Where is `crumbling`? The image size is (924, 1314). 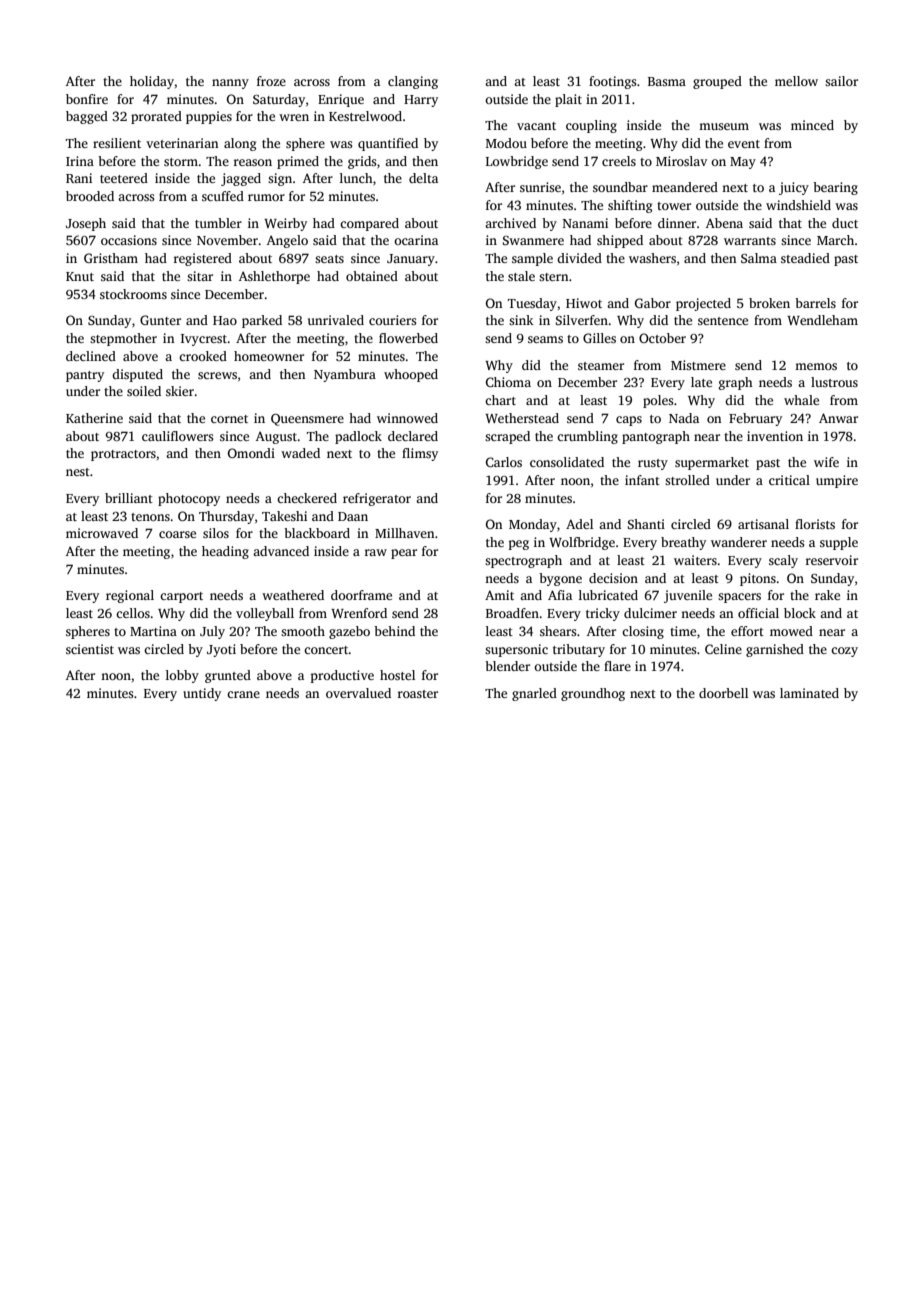
crumbling is located at coordinates (587, 437).
